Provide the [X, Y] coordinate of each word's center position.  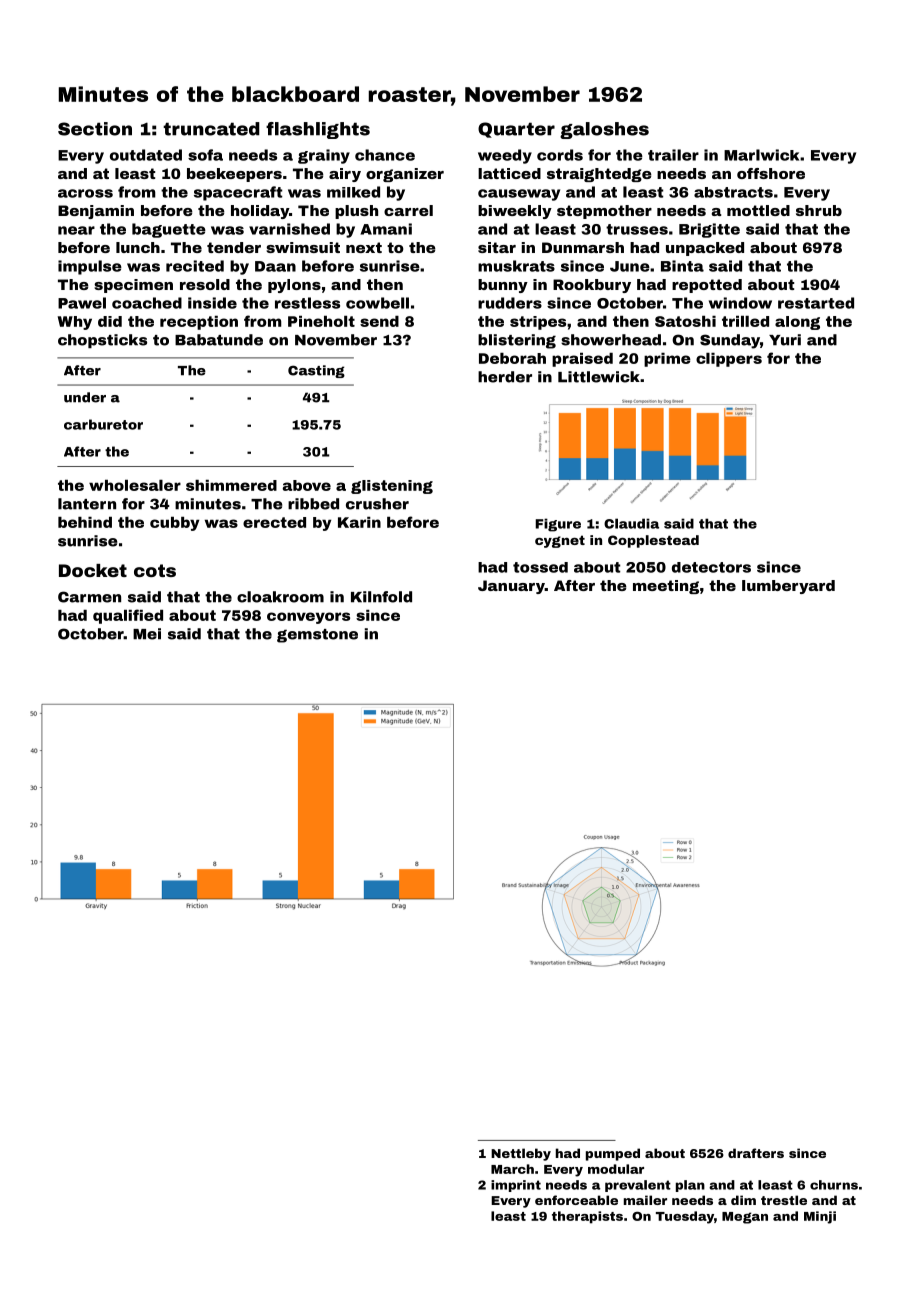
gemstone [317, 636]
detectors [711, 567]
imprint [516, 1186]
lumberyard [788, 587]
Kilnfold [381, 597]
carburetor [103, 424]
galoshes [604, 130]
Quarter [516, 130]
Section [95, 129]
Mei [147, 634]
